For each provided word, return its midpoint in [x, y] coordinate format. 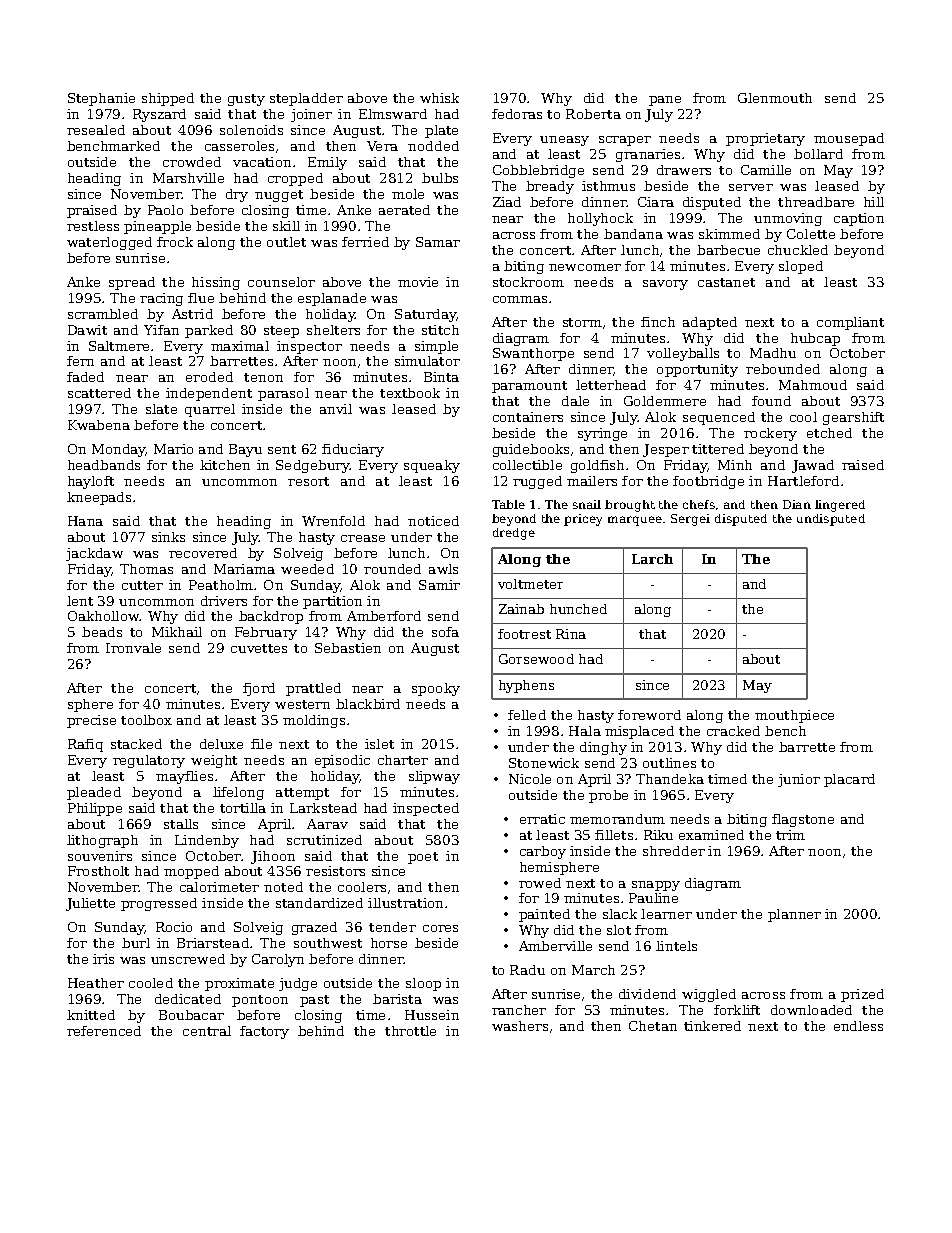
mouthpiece [794, 716]
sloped [801, 267]
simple [436, 347]
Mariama [244, 569]
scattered [99, 393]
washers [520, 1026]
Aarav [327, 824]
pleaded [94, 793]
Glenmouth [775, 98]
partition [332, 602]
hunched [578, 609]
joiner [311, 115]
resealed [96, 130]
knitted [91, 1015]
